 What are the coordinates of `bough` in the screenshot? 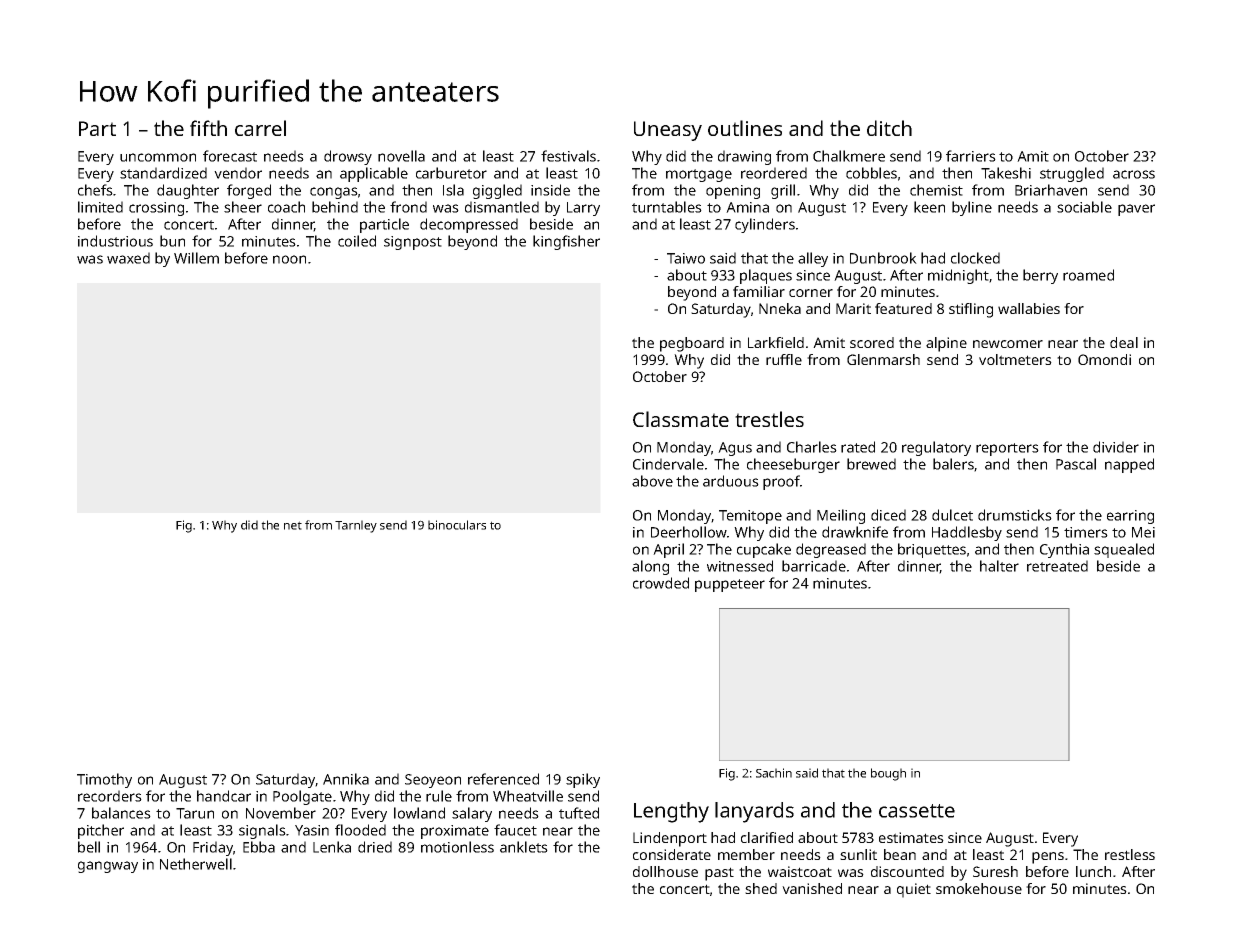 It's located at (888, 774).
